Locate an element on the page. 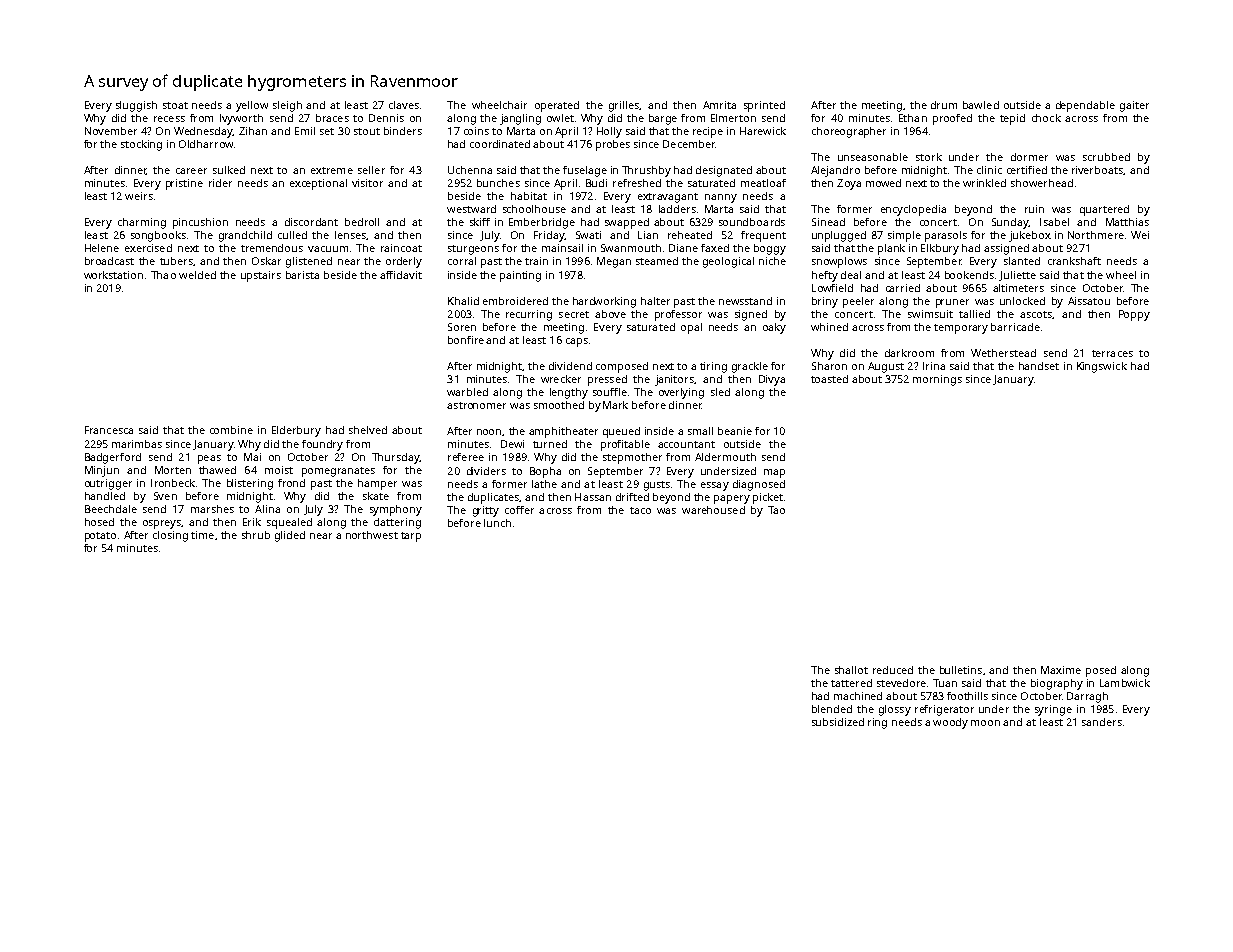  owlet is located at coordinates (560, 118).
